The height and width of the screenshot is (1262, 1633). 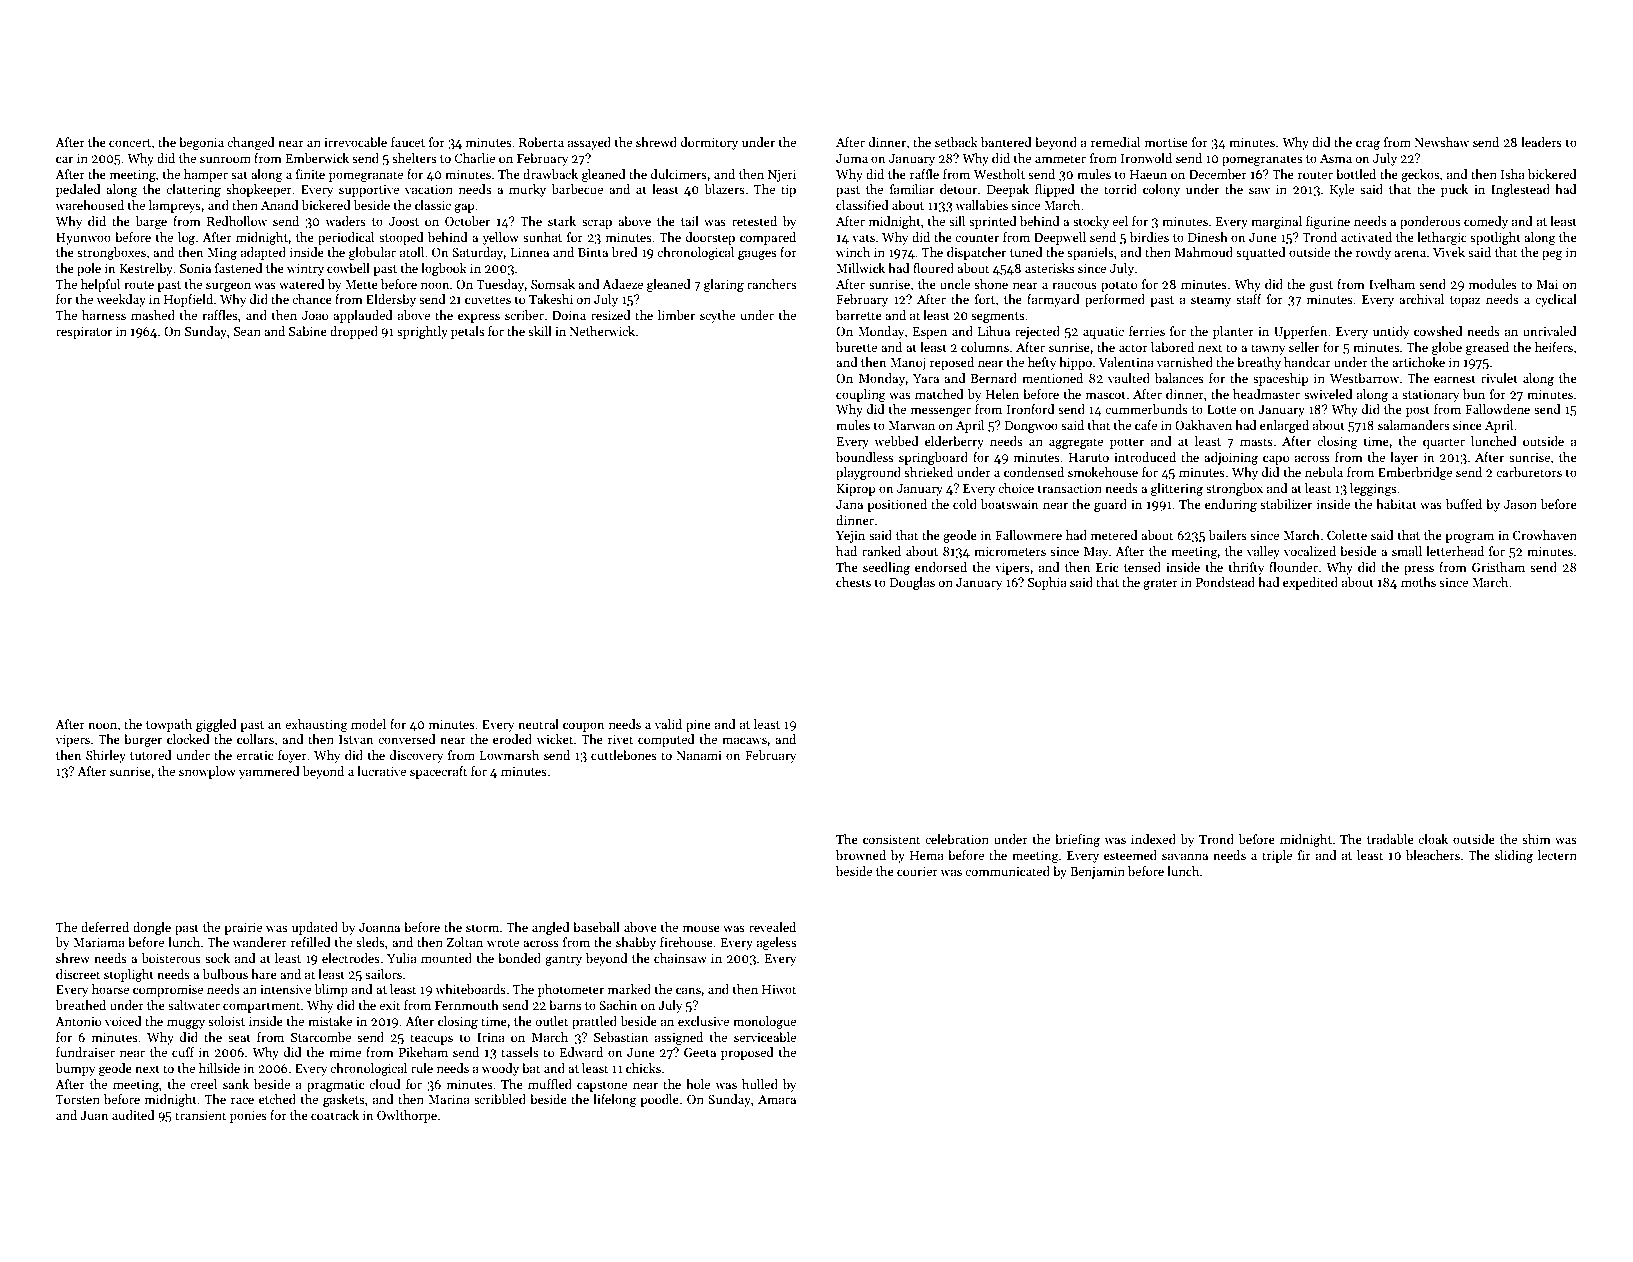 What do you see at coordinates (912, 583) in the screenshot?
I see `Douglas` at bounding box center [912, 583].
